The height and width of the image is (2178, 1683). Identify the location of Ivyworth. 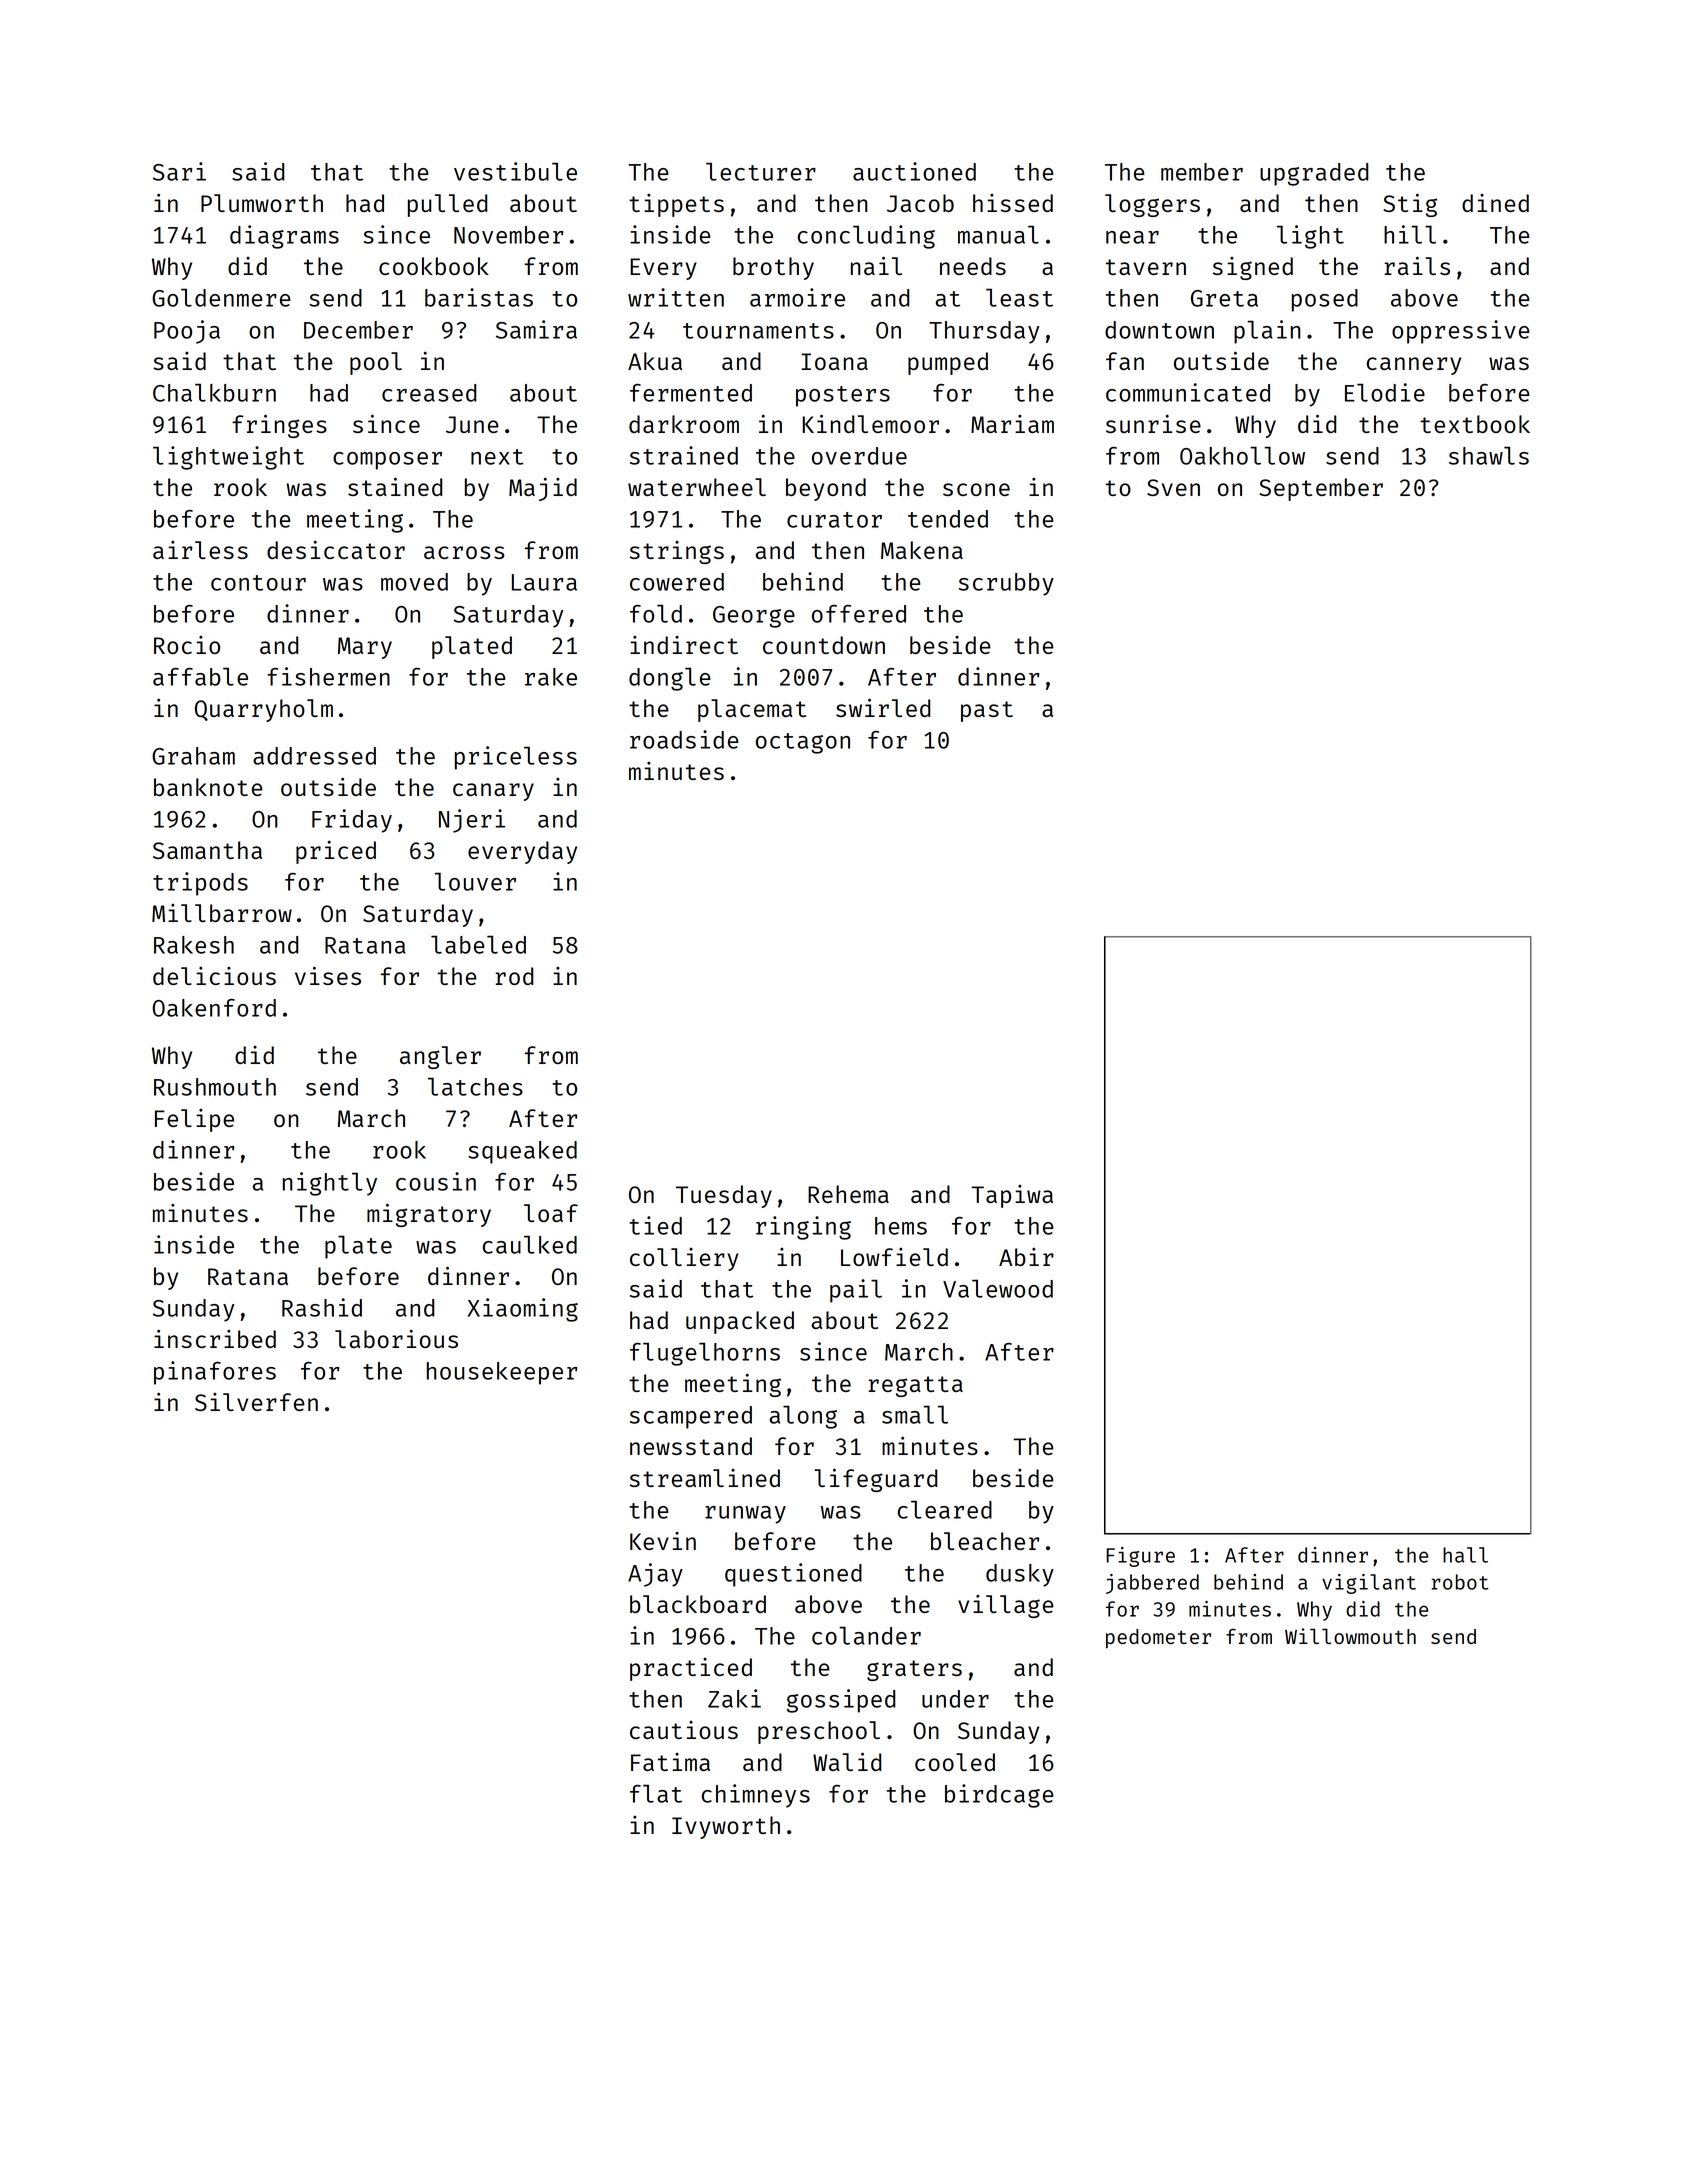
(726, 1827).
